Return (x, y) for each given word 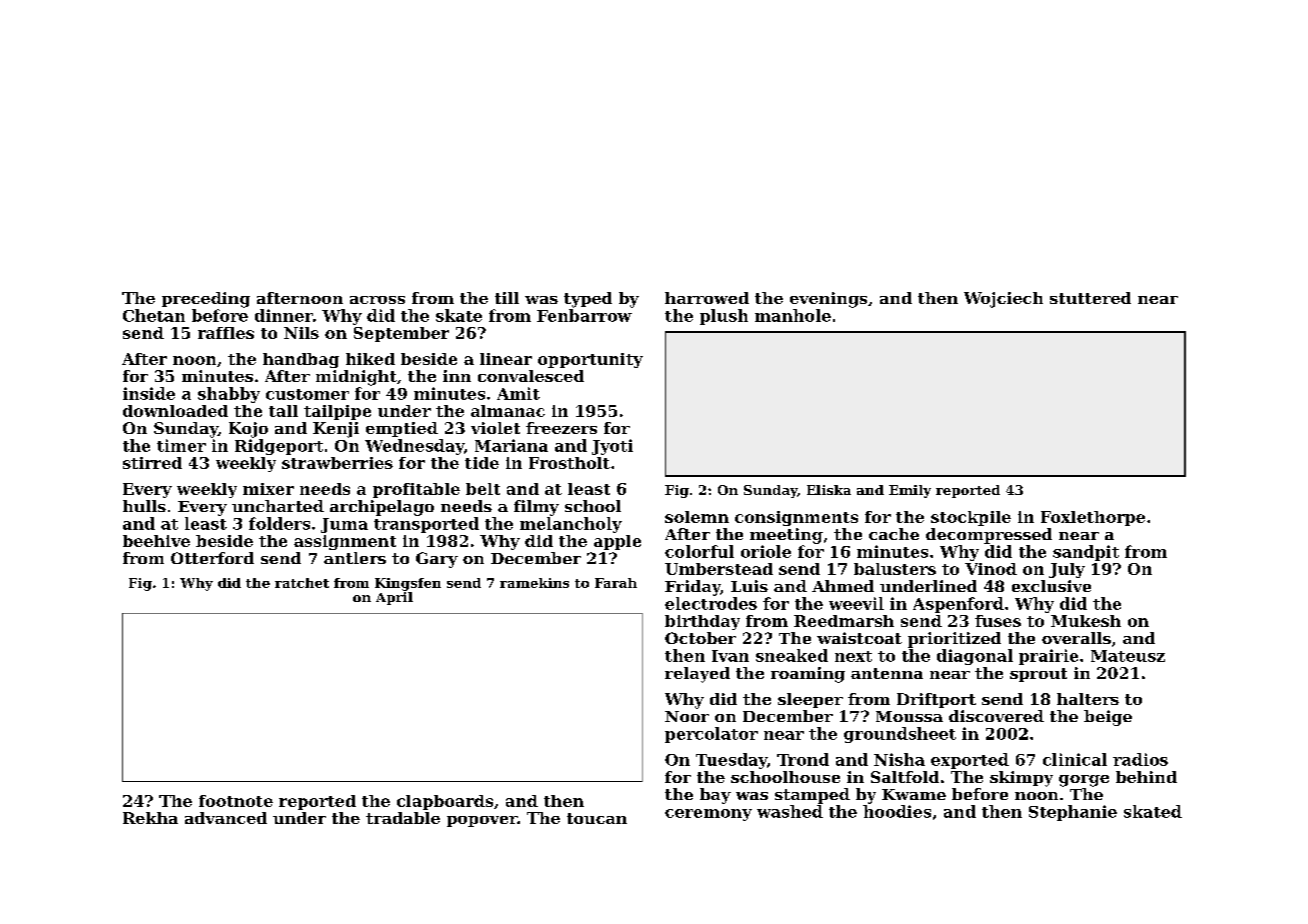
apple (617, 542)
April (394, 598)
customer (307, 394)
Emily (910, 491)
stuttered (1090, 298)
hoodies (897, 811)
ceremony (708, 815)
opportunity (590, 360)
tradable (403, 818)
